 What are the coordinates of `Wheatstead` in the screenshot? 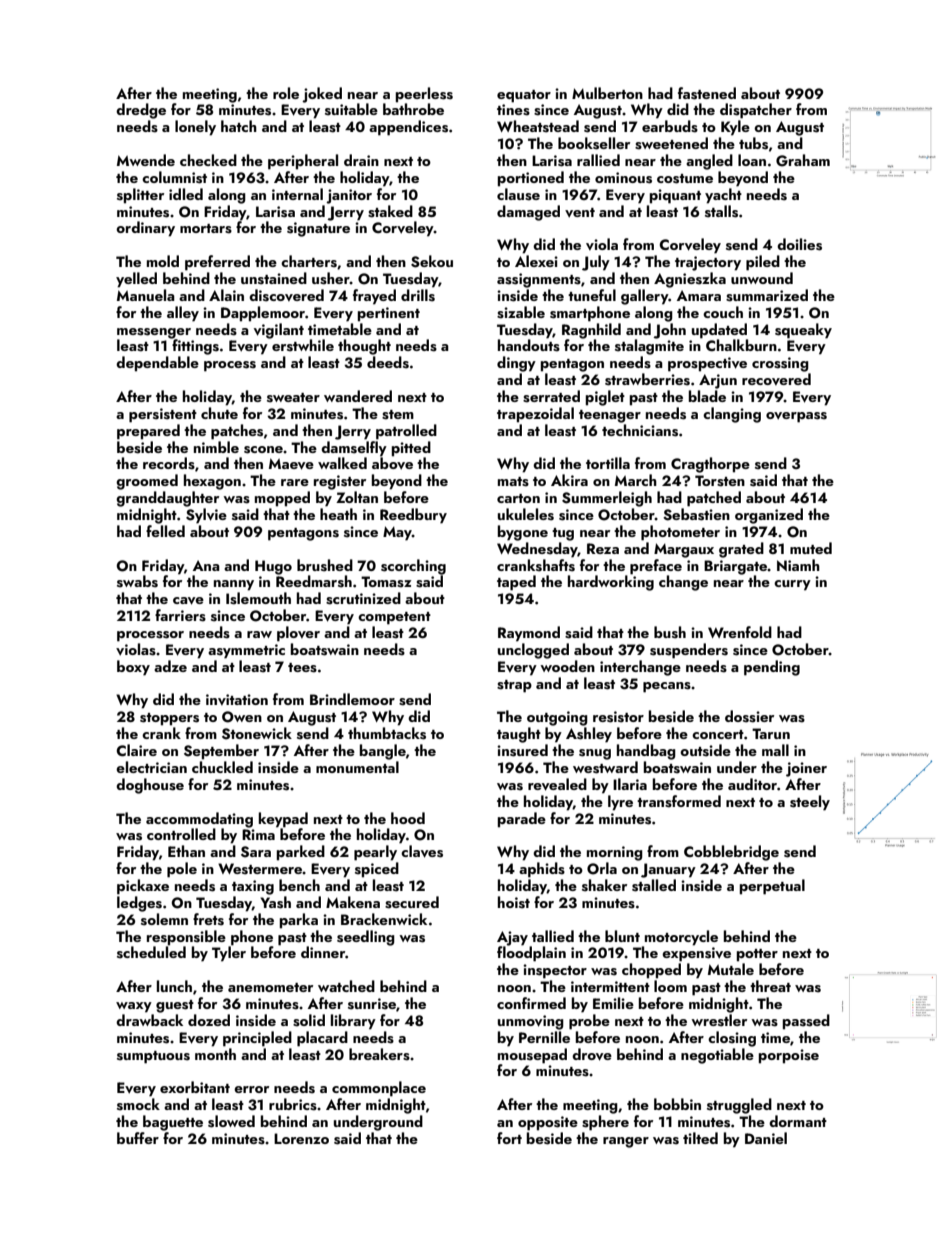 It's located at (538, 126).
